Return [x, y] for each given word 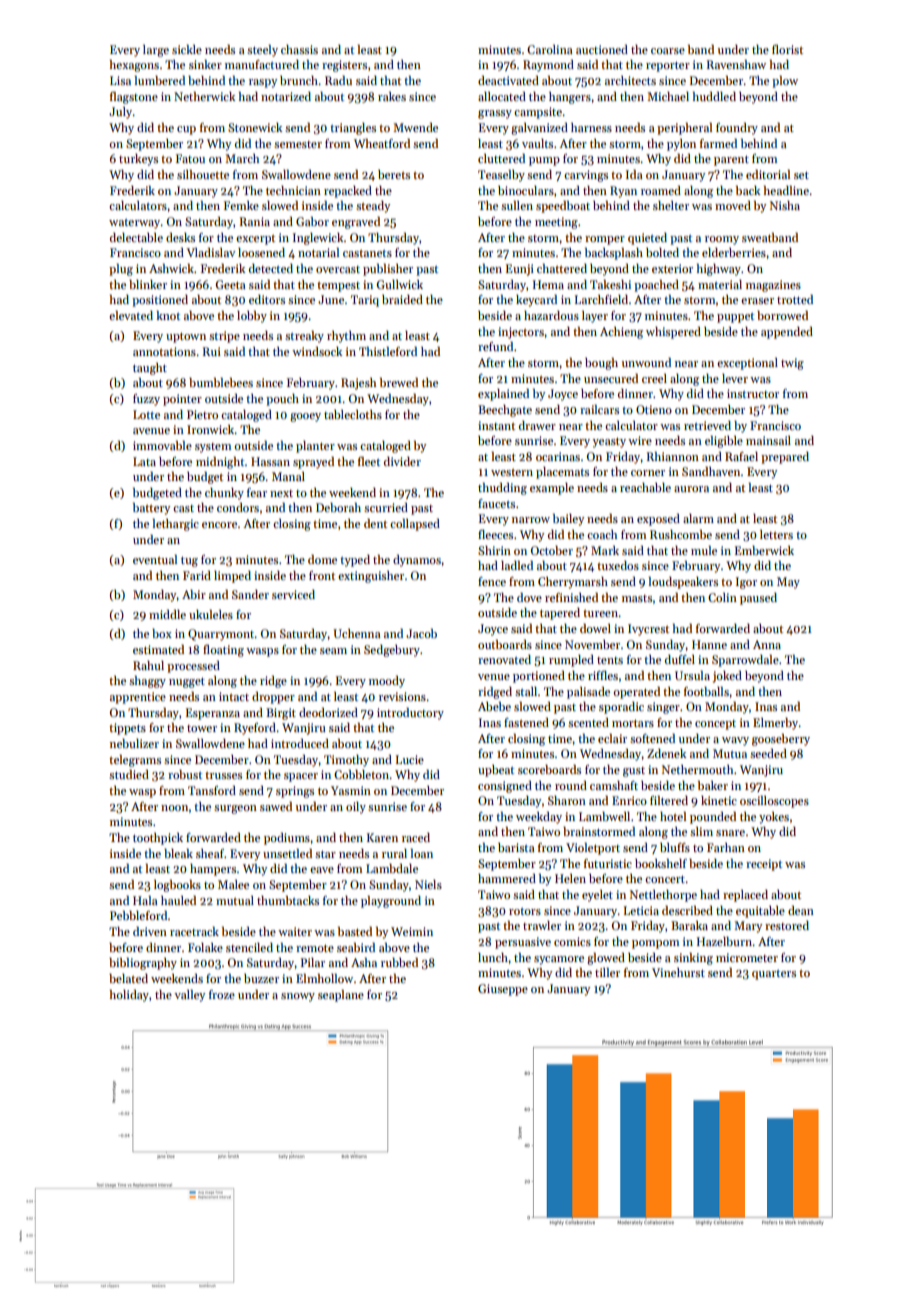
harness [591, 127]
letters [776, 534]
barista [516, 847]
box [162, 633]
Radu [338, 80]
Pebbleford [139, 915]
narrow [531, 520]
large [156, 51]
